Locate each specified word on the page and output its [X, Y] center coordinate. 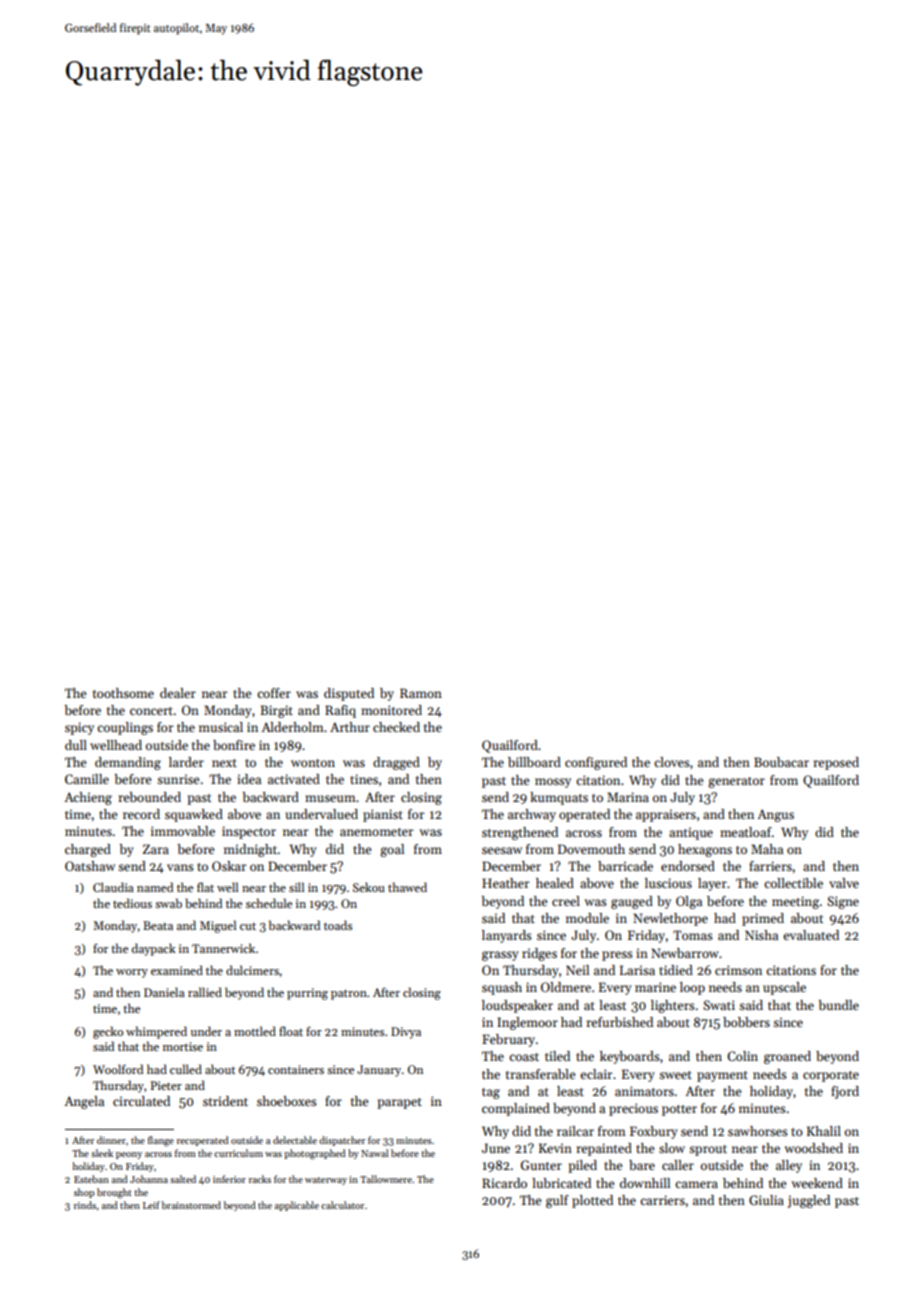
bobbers [746, 1022]
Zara [156, 849]
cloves [672, 762]
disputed [349, 694]
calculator [342, 1205]
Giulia [766, 1200]
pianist [383, 815]
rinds [85, 1205]
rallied [205, 992]
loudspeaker [517, 1006]
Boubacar [781, 762]
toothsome [123, 693]
